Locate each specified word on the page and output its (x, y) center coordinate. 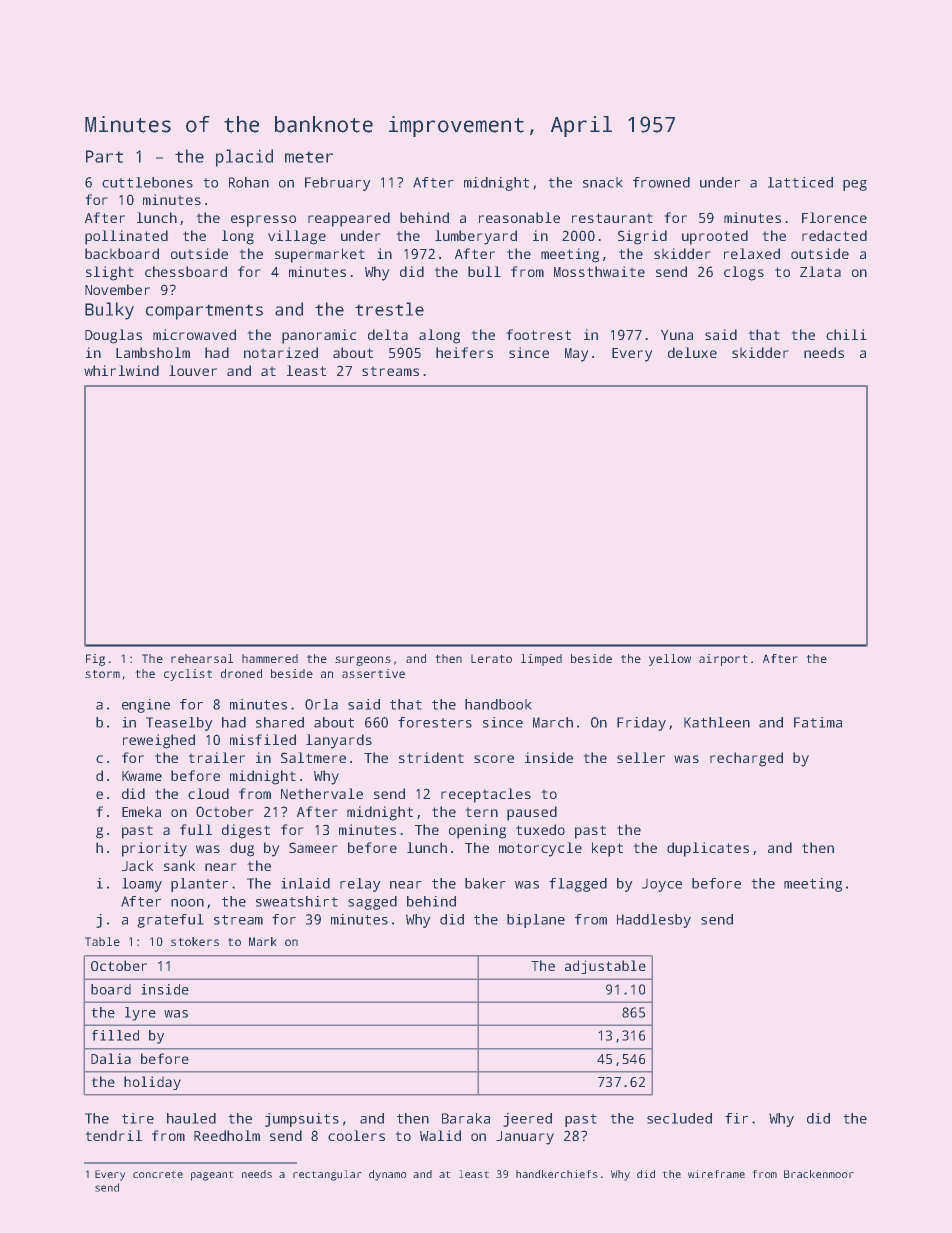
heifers (464, 352)
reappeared (349, 219)
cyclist (188, 675)
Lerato (491, 658)
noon (187, 903)
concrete (158, 1174)
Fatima (818, 722)
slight (110, 273)
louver (193, 370)
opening (477, 831)
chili (846, 334)
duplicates (708, 849)
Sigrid (642, 237)
